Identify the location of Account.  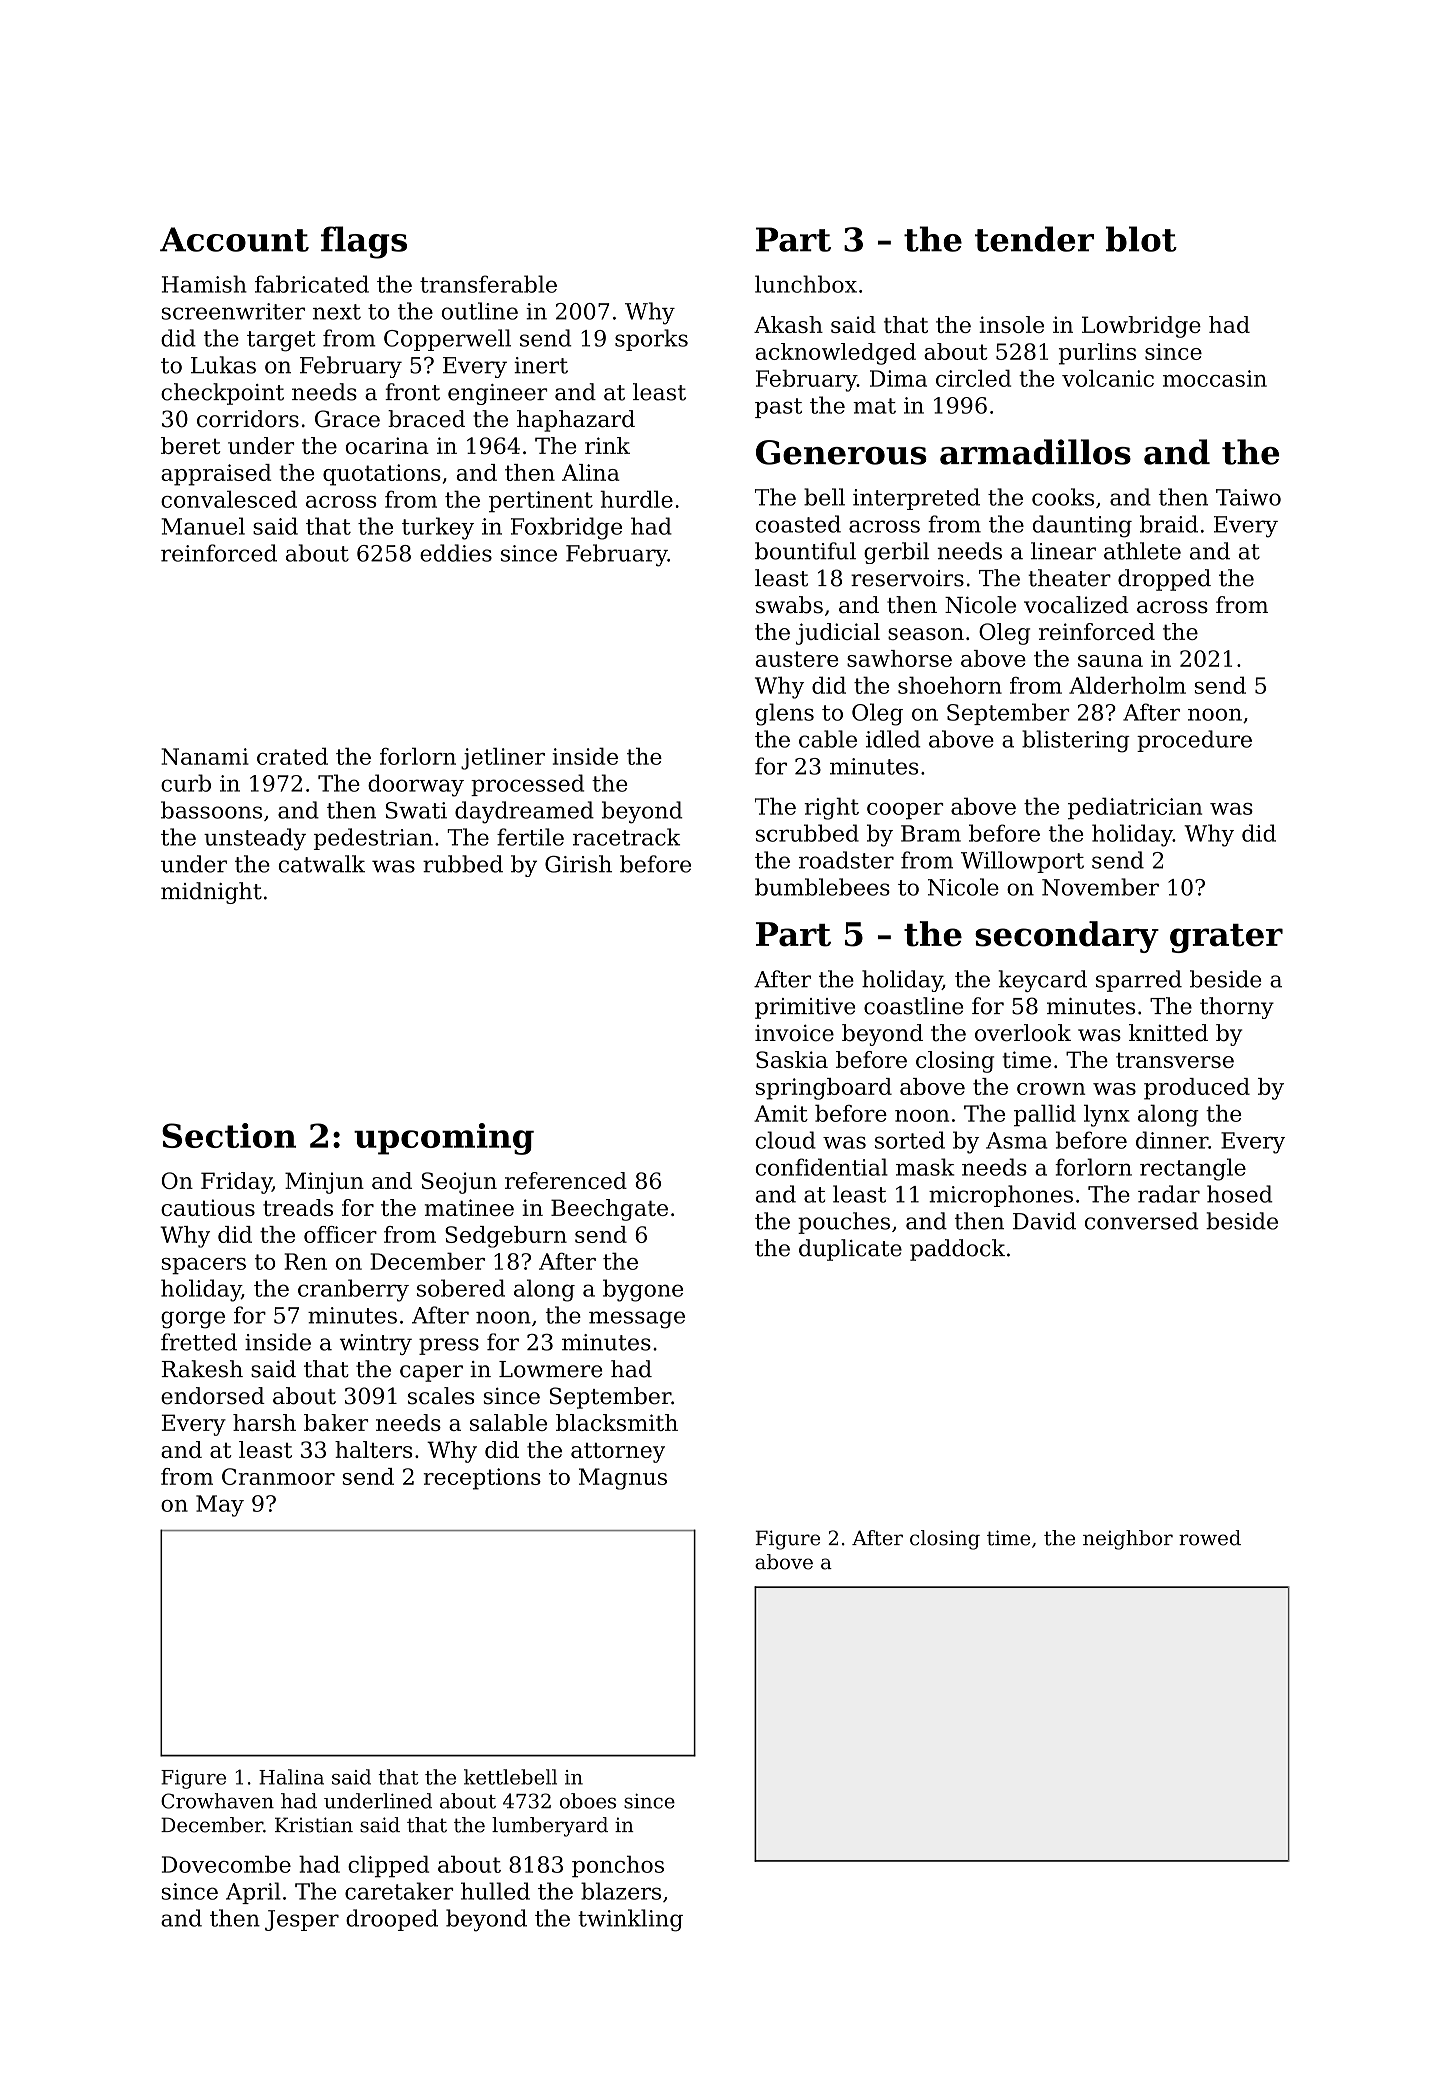
(234, 239).
